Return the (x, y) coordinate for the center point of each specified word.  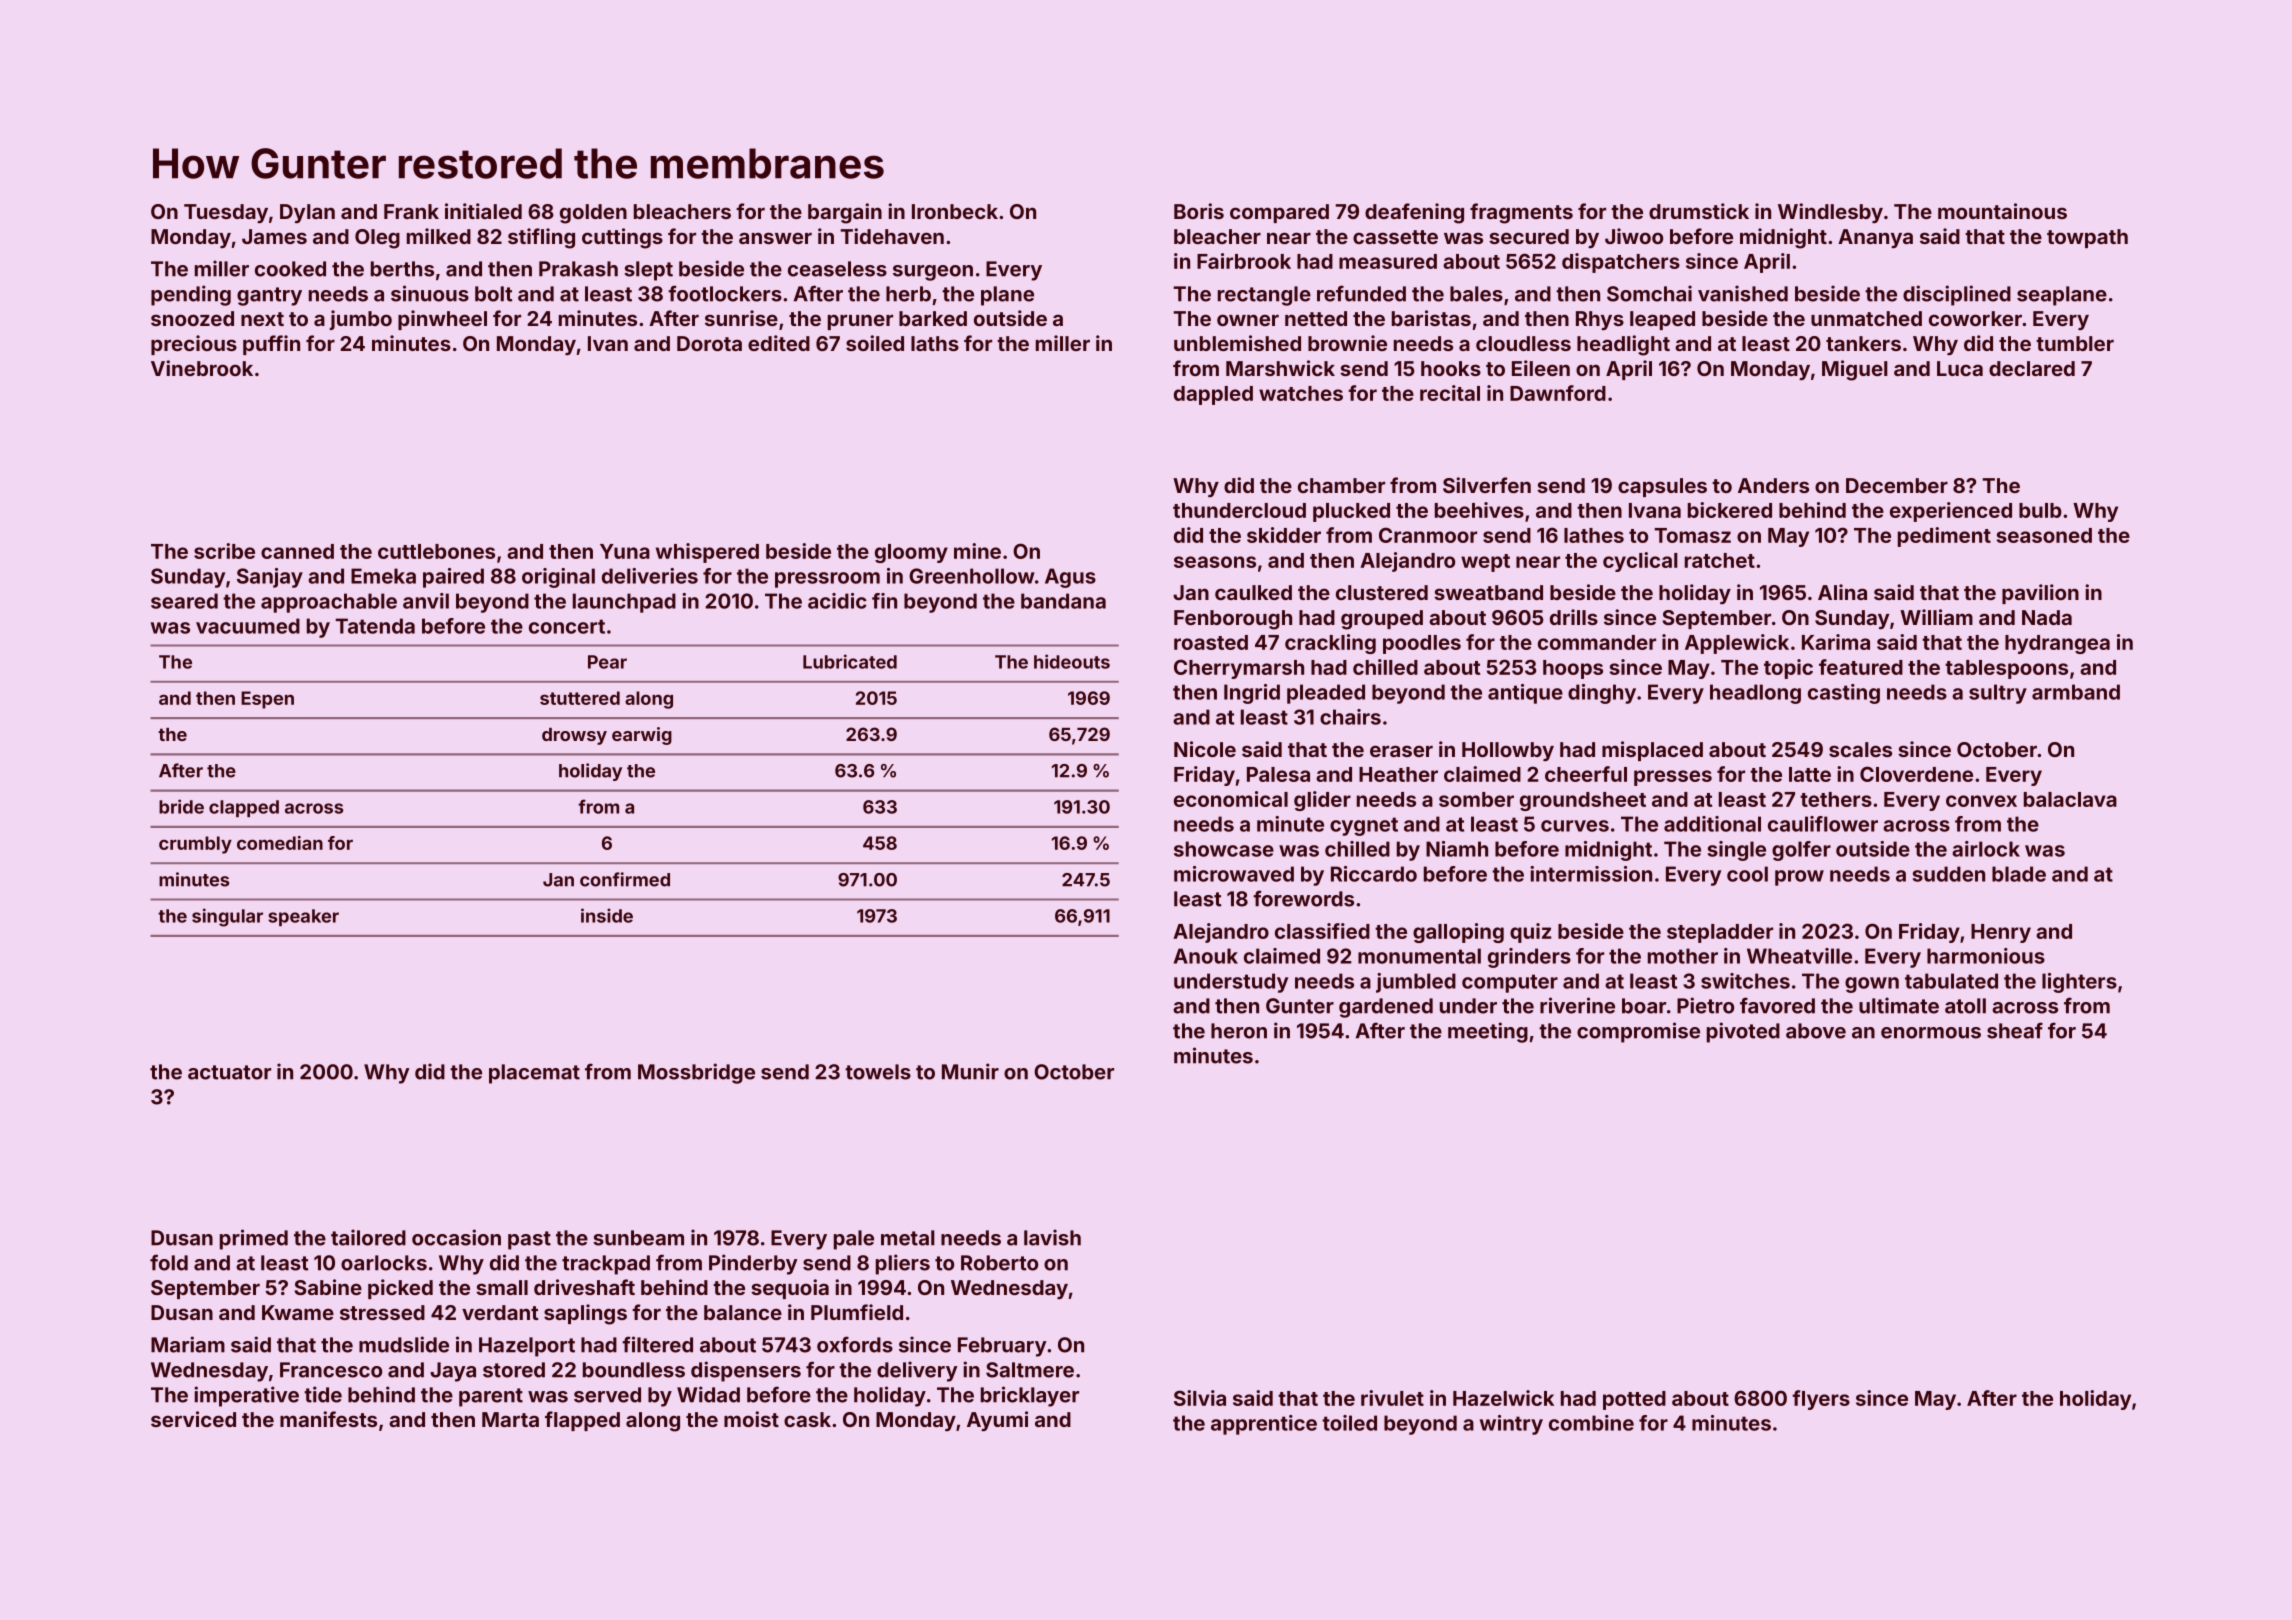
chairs (1350, 717)
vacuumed (248, 626)
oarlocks (384, 1263)
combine (1591, 1423)
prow (1799, 878)
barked (933, 318)
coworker (1975, 318)
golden (593, 214)
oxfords (855, 1344)
